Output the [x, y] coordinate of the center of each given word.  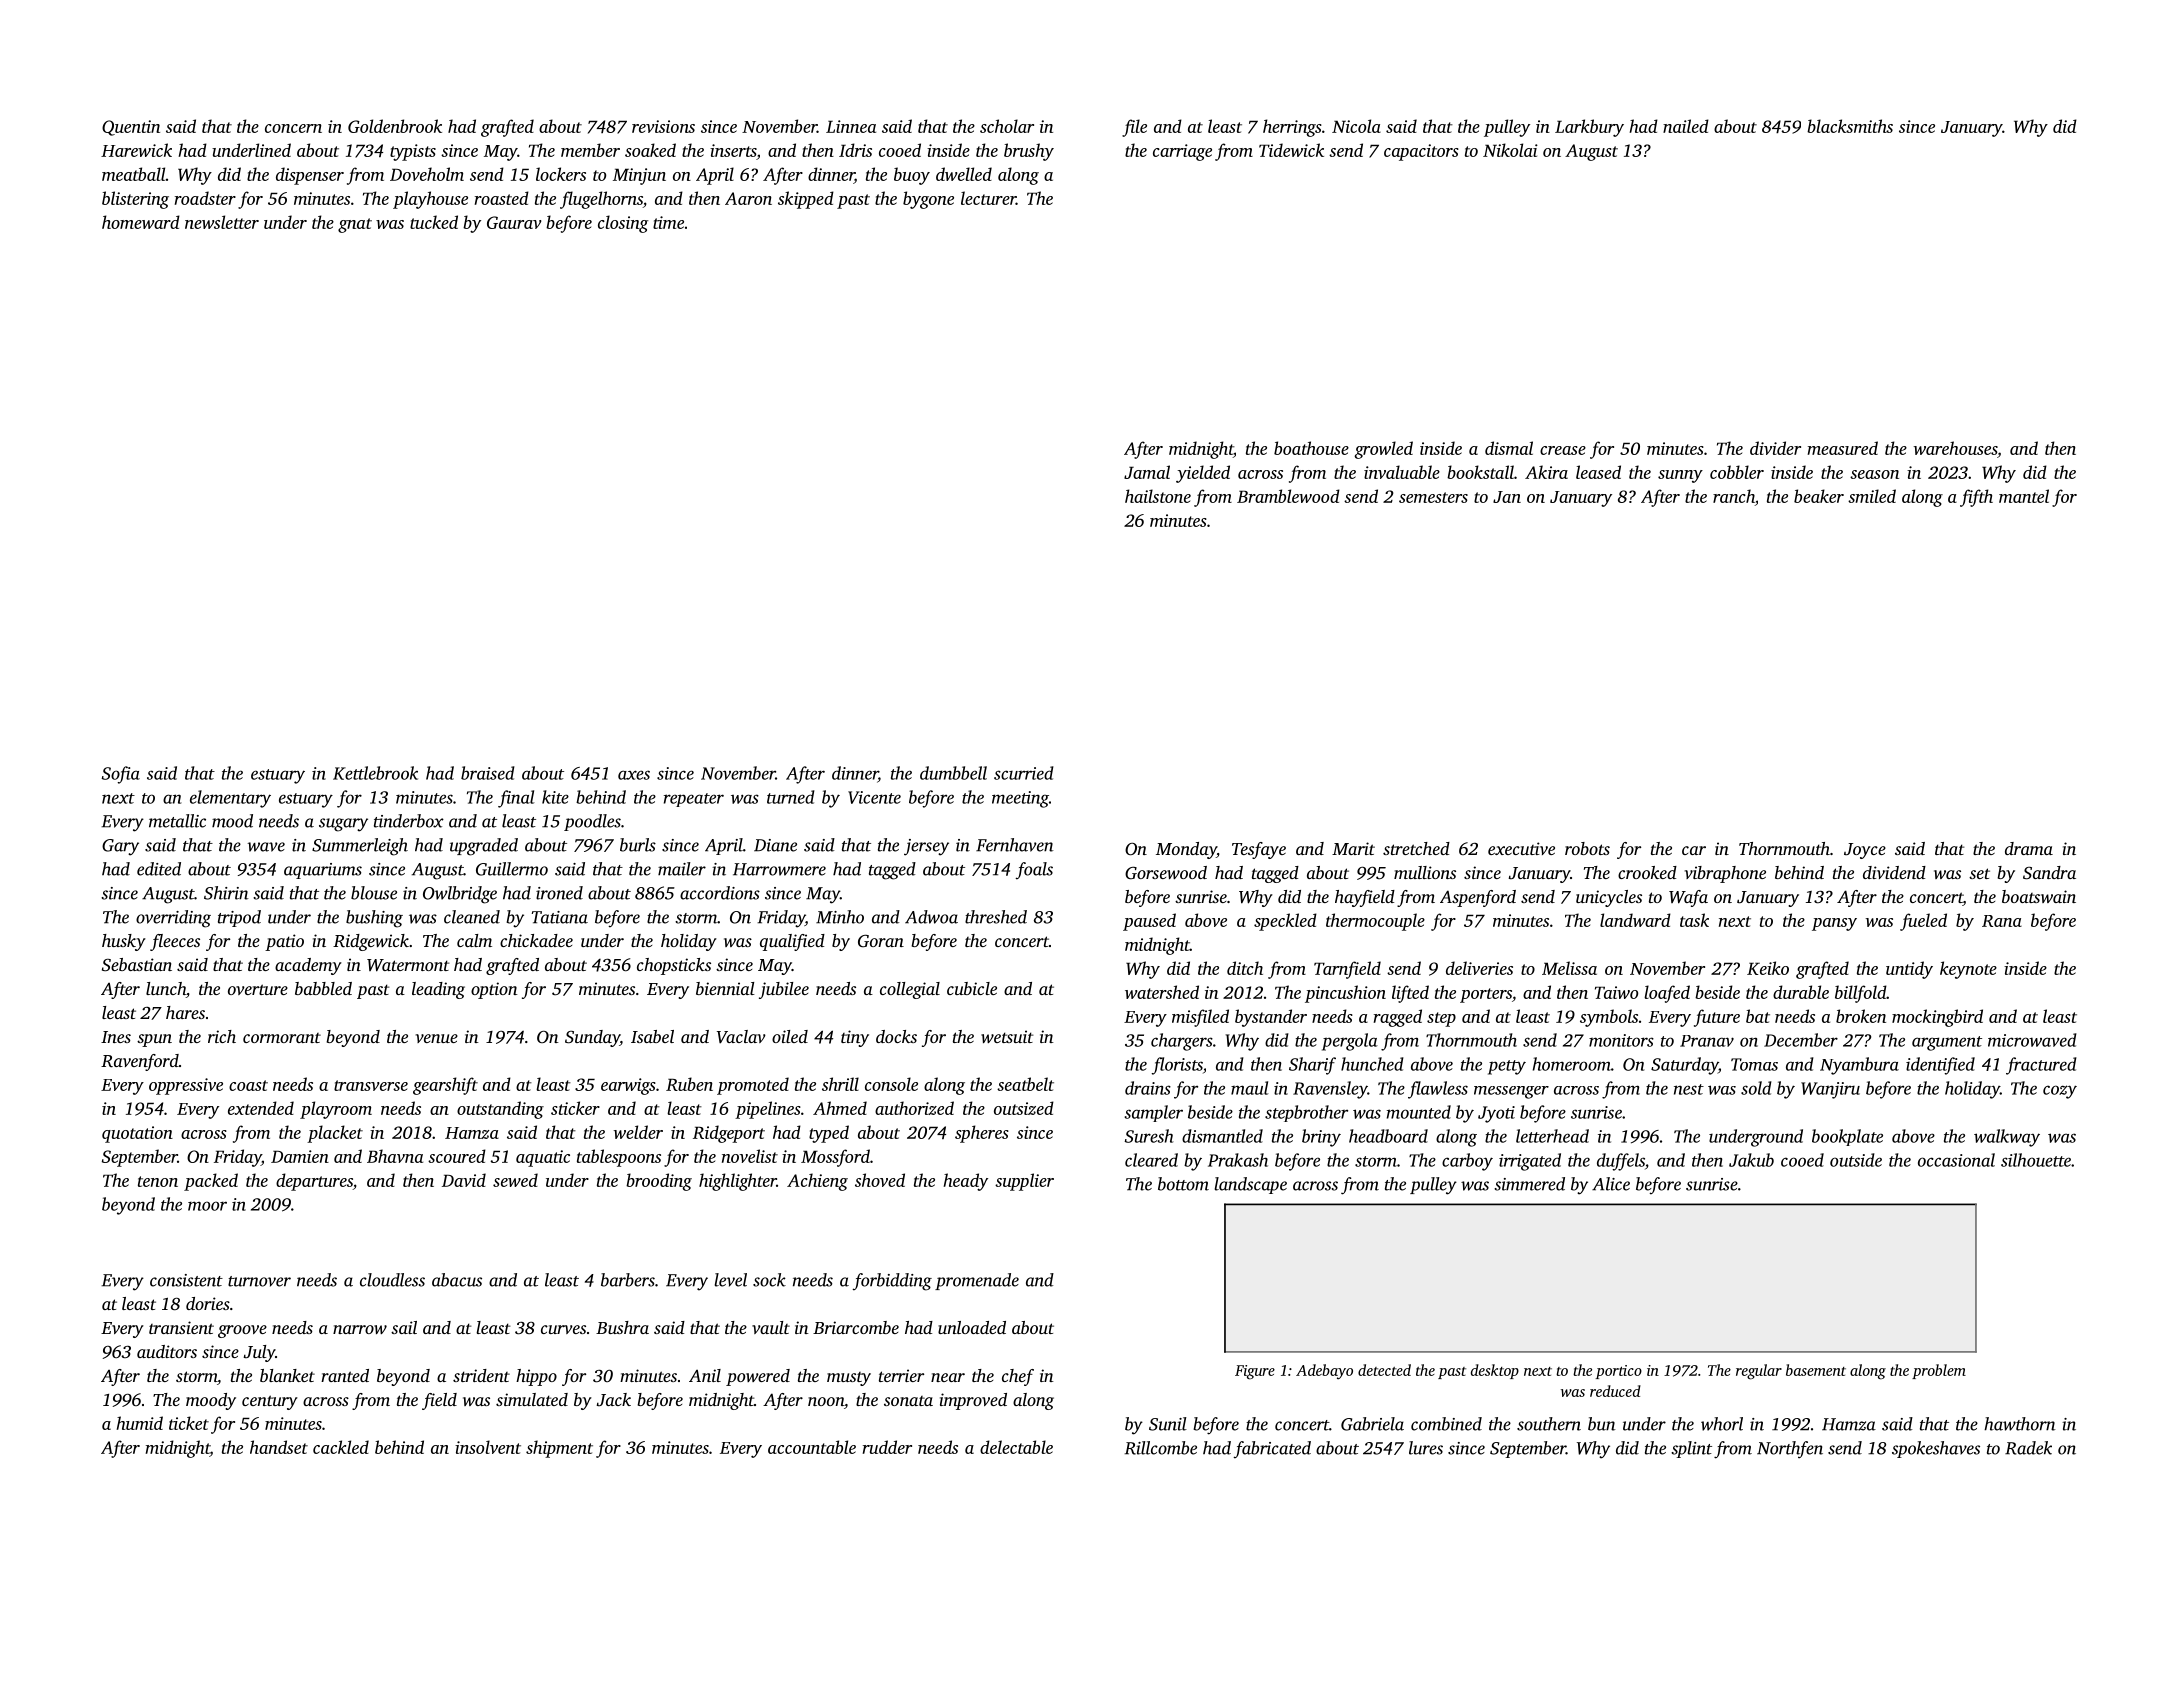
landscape [1251, 1185]
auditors [167, 1351]
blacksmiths [1850, 126]
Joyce [1865, 851]
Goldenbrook [395, 126]
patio [284, 942]
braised [488, 773]
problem [1939, 1371]
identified [1940, 1066]
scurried [1024, 773]
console [891, 1084]
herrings [1292, 128]
